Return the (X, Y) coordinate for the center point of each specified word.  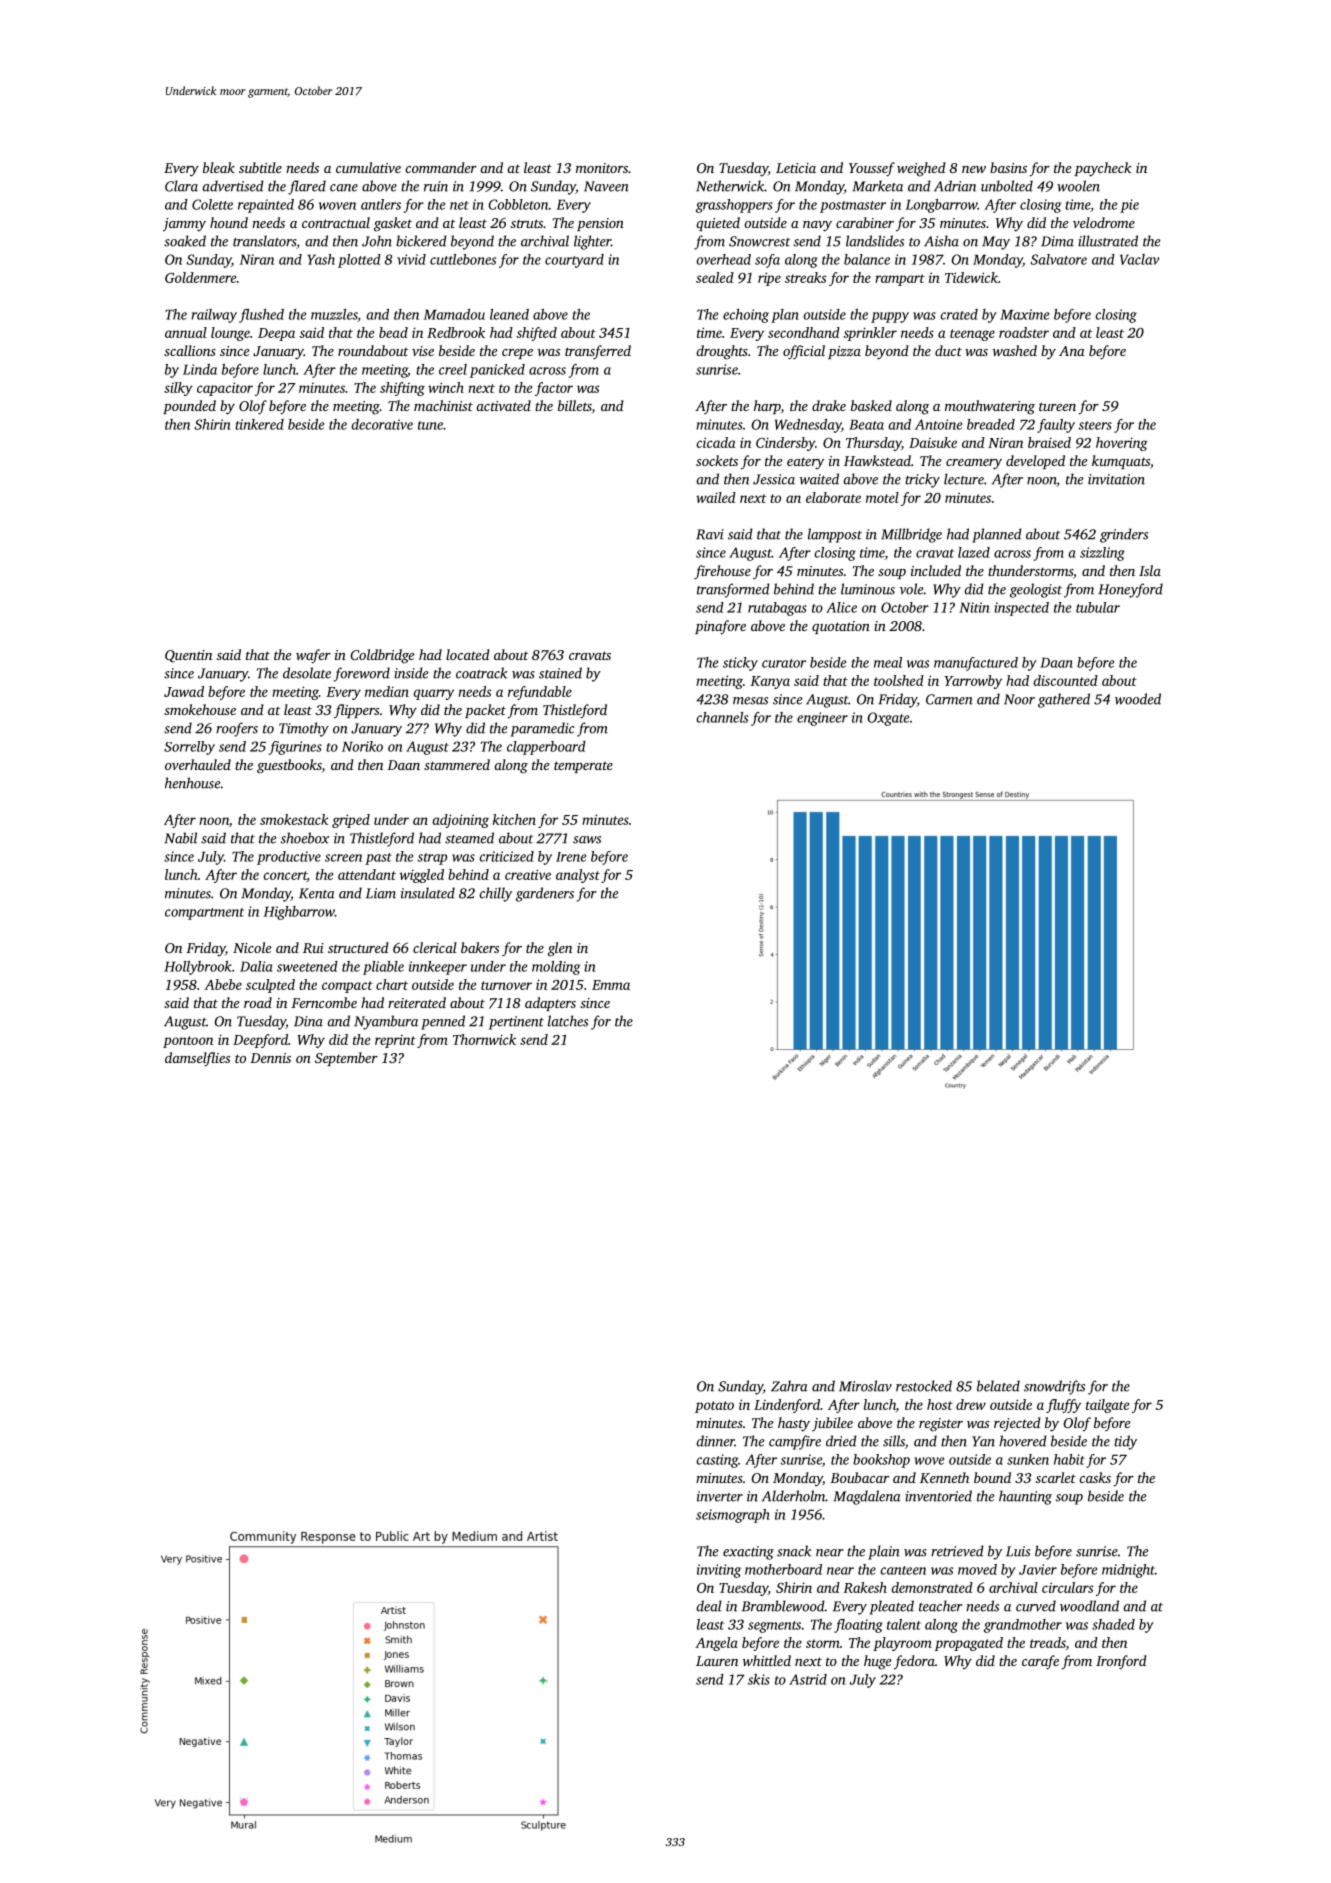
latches (568, 1021)
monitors (602, 168)
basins (1008, 167)
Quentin (188, 656)
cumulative (368, 167)
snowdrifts (1054, 1387)
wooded (1138, 699)
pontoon (188, 1042)
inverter (720, 1496)
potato (714, 1407)
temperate (583, 767)
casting (717, 1461)
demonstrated (932, 1587)
